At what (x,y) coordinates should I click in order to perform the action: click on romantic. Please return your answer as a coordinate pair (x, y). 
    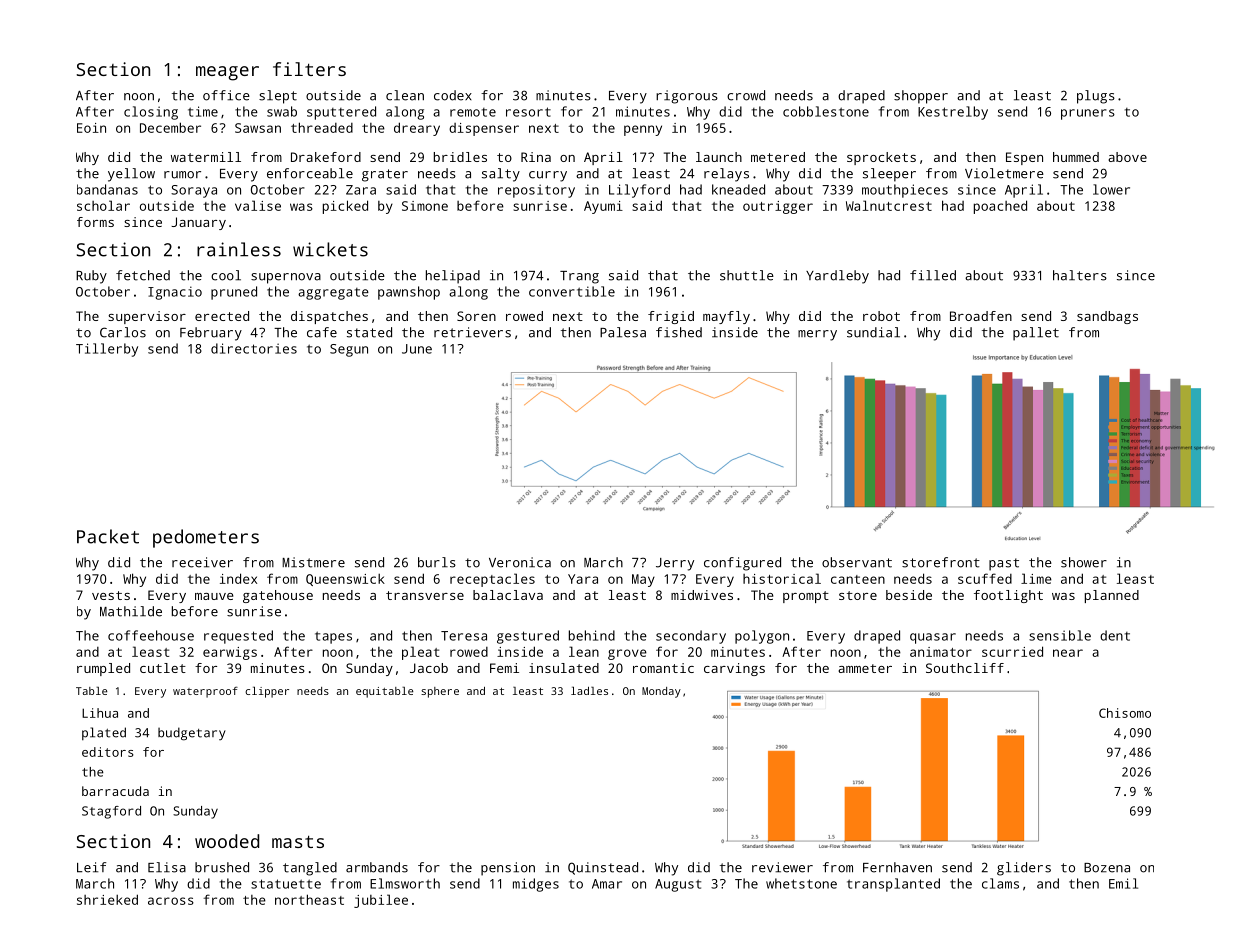
    Looking at the image, I should click on (663, 668).
